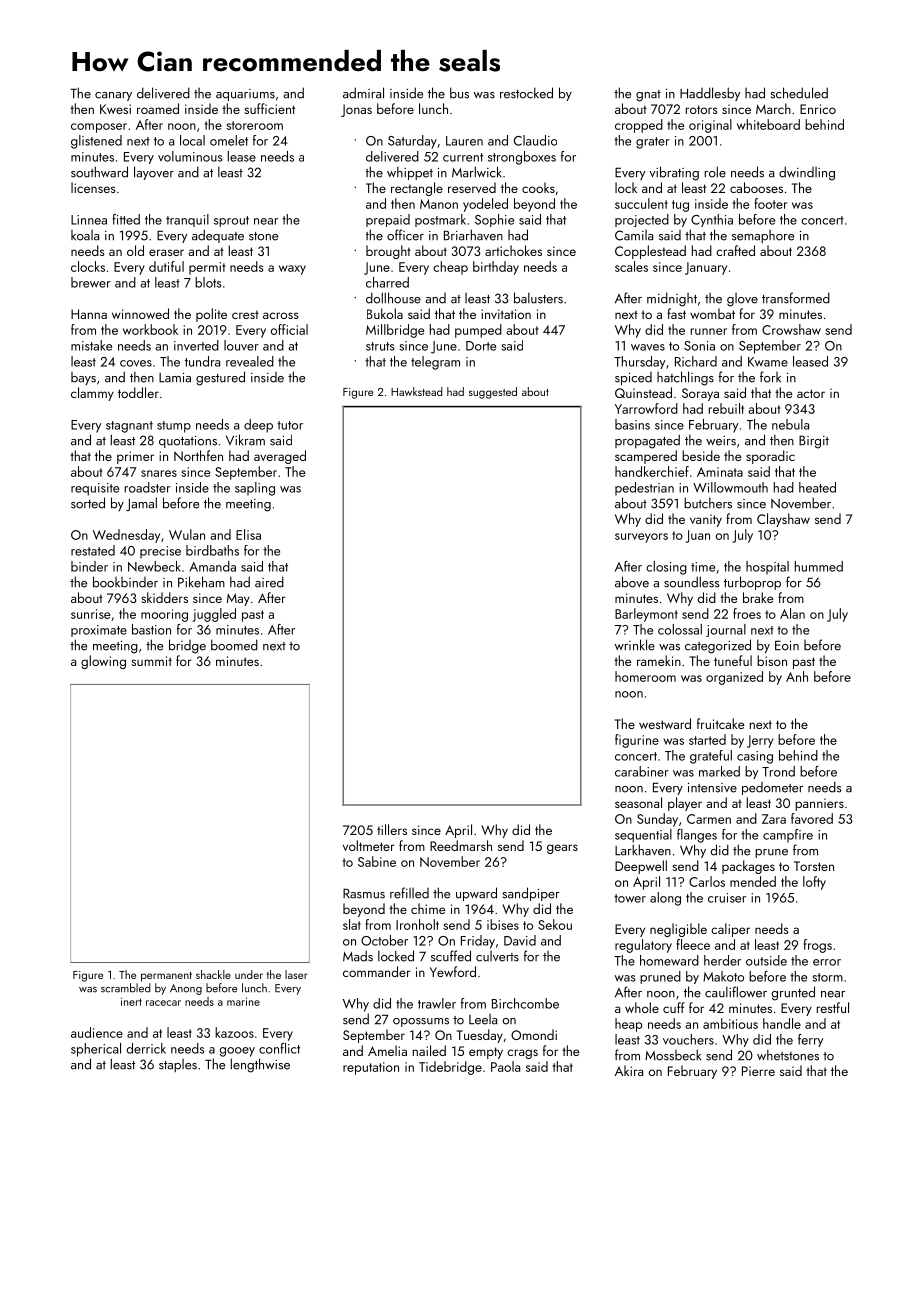  Describe the element at coordinates (493, 393) in the document. I see `suggested` at that location.
